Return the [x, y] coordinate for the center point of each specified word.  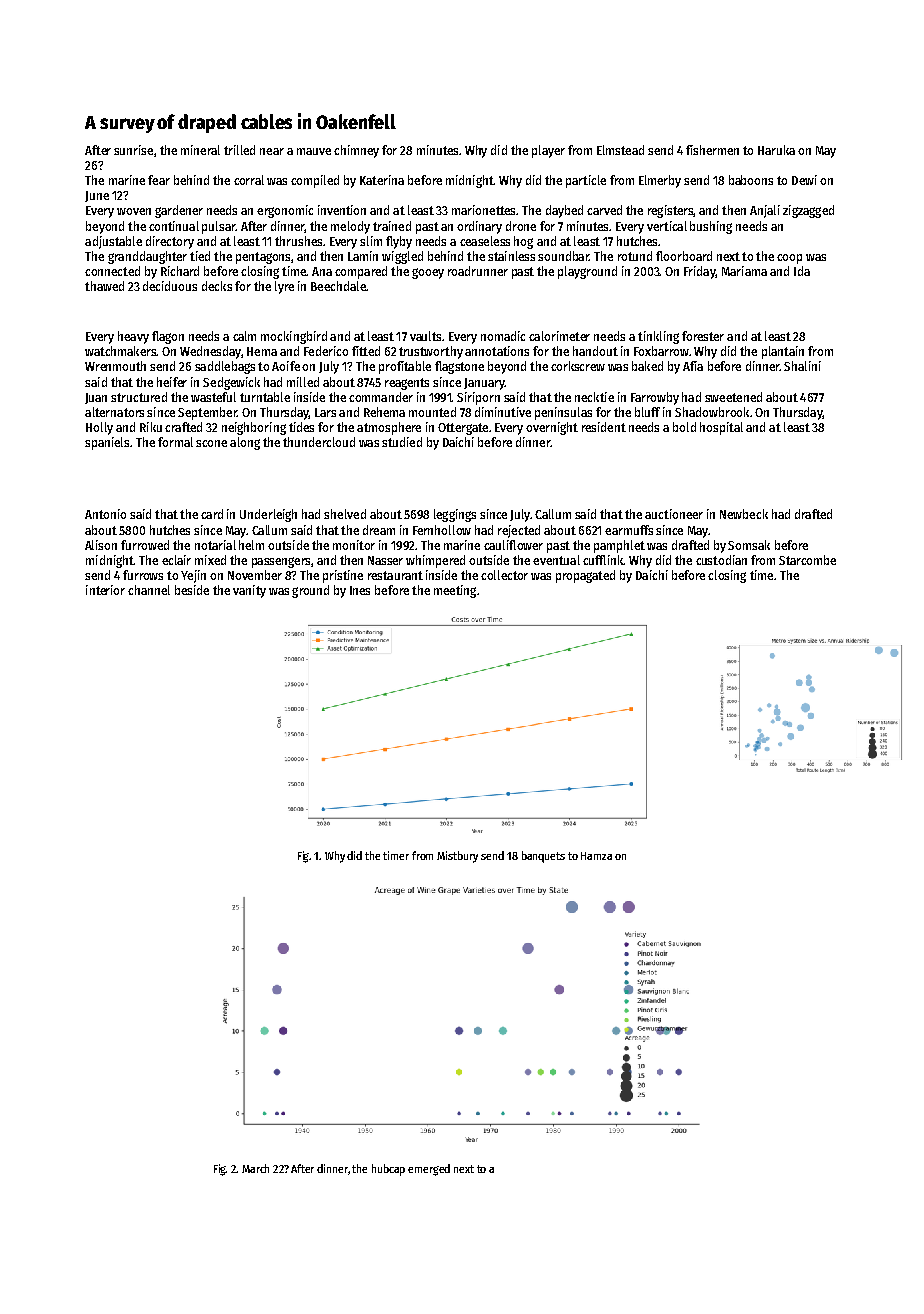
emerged [429, 1170]
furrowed [145, 545]
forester [703, 336]
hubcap [388, 1170]
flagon [168, 337]
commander [381, 397]
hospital [721, 428]
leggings [455, 515]
